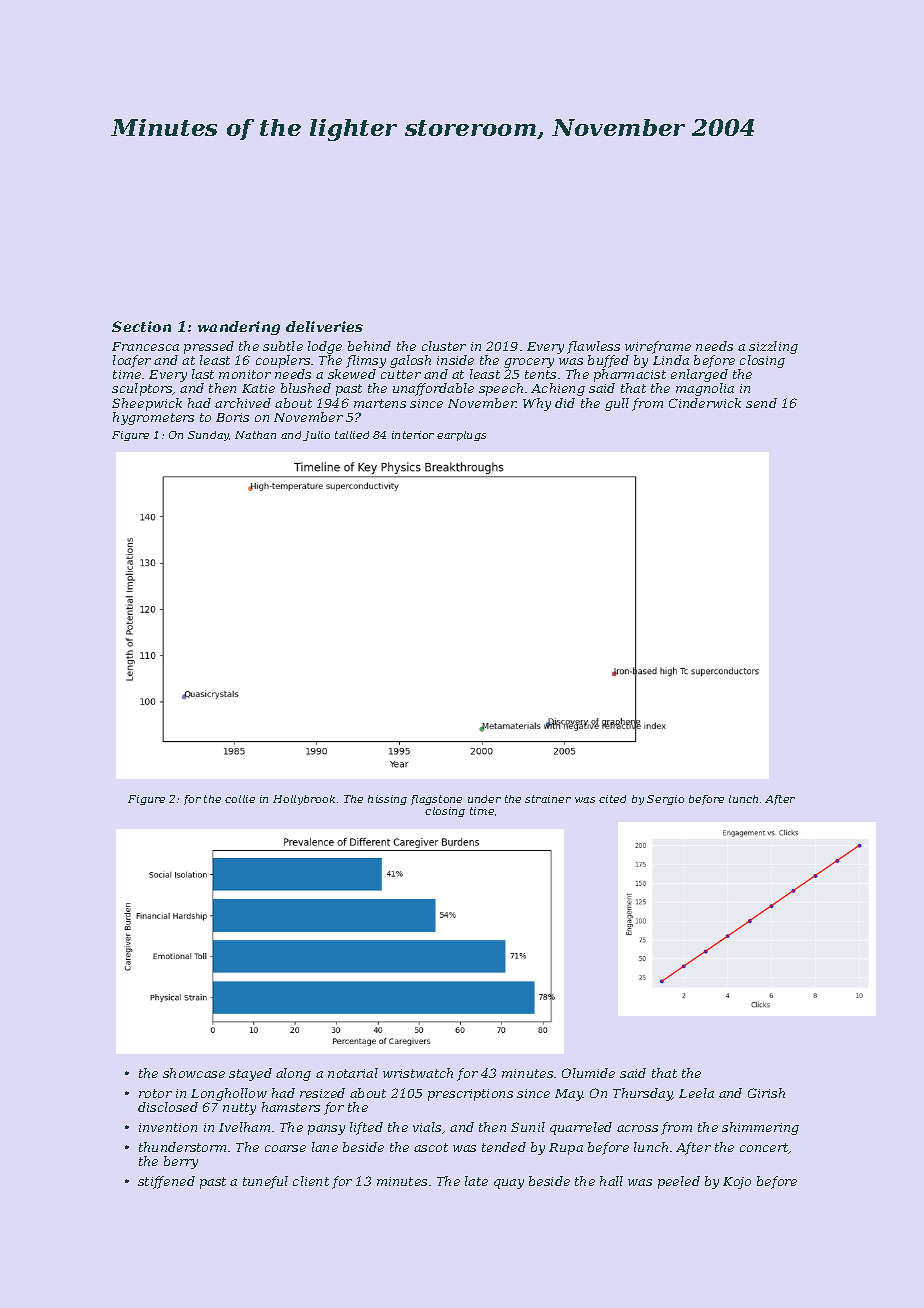 The image size is (924, 1308). I want to click on wireframe, so click(658, 347).
